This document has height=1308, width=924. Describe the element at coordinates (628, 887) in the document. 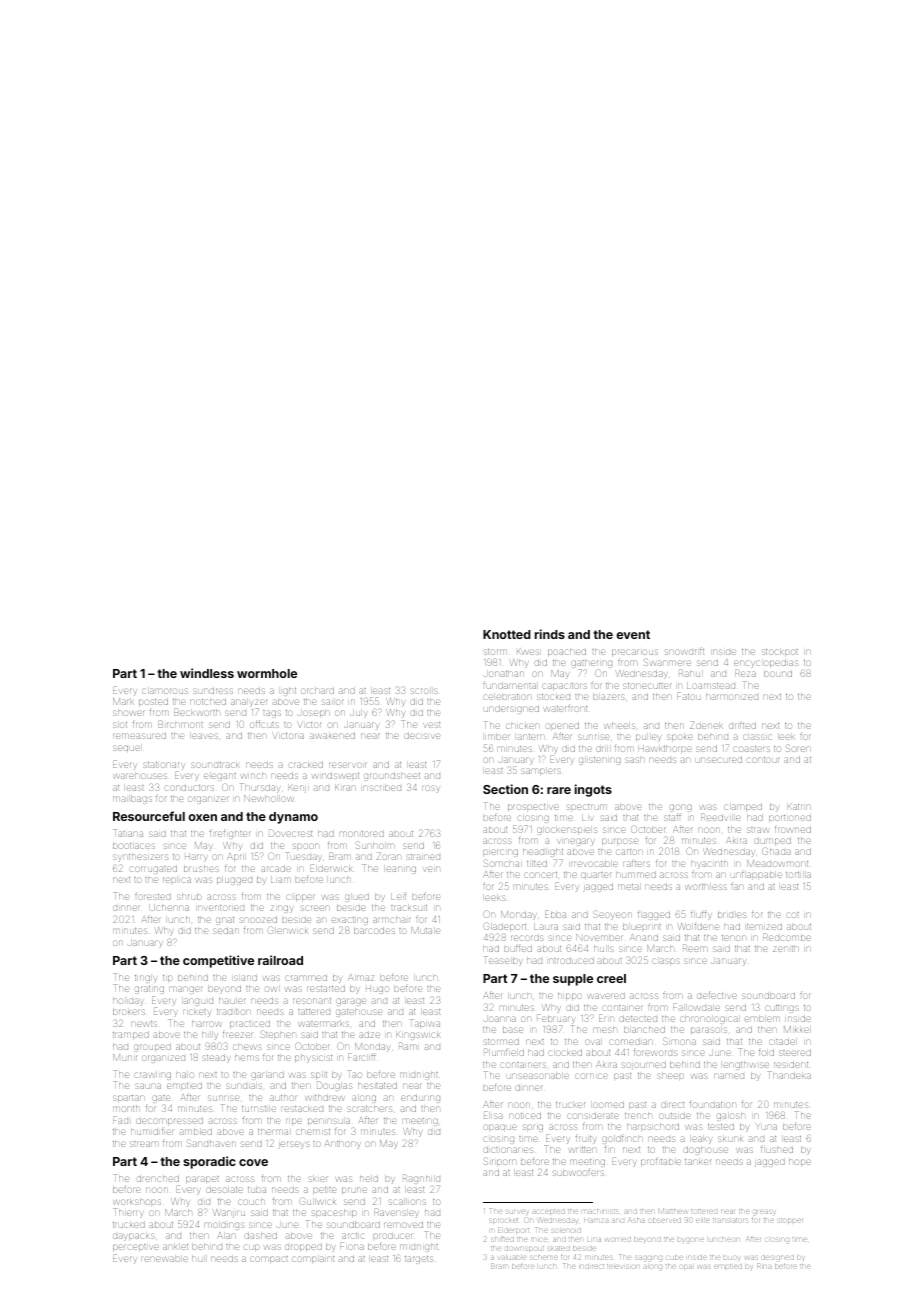

I see `metal` at that location.
